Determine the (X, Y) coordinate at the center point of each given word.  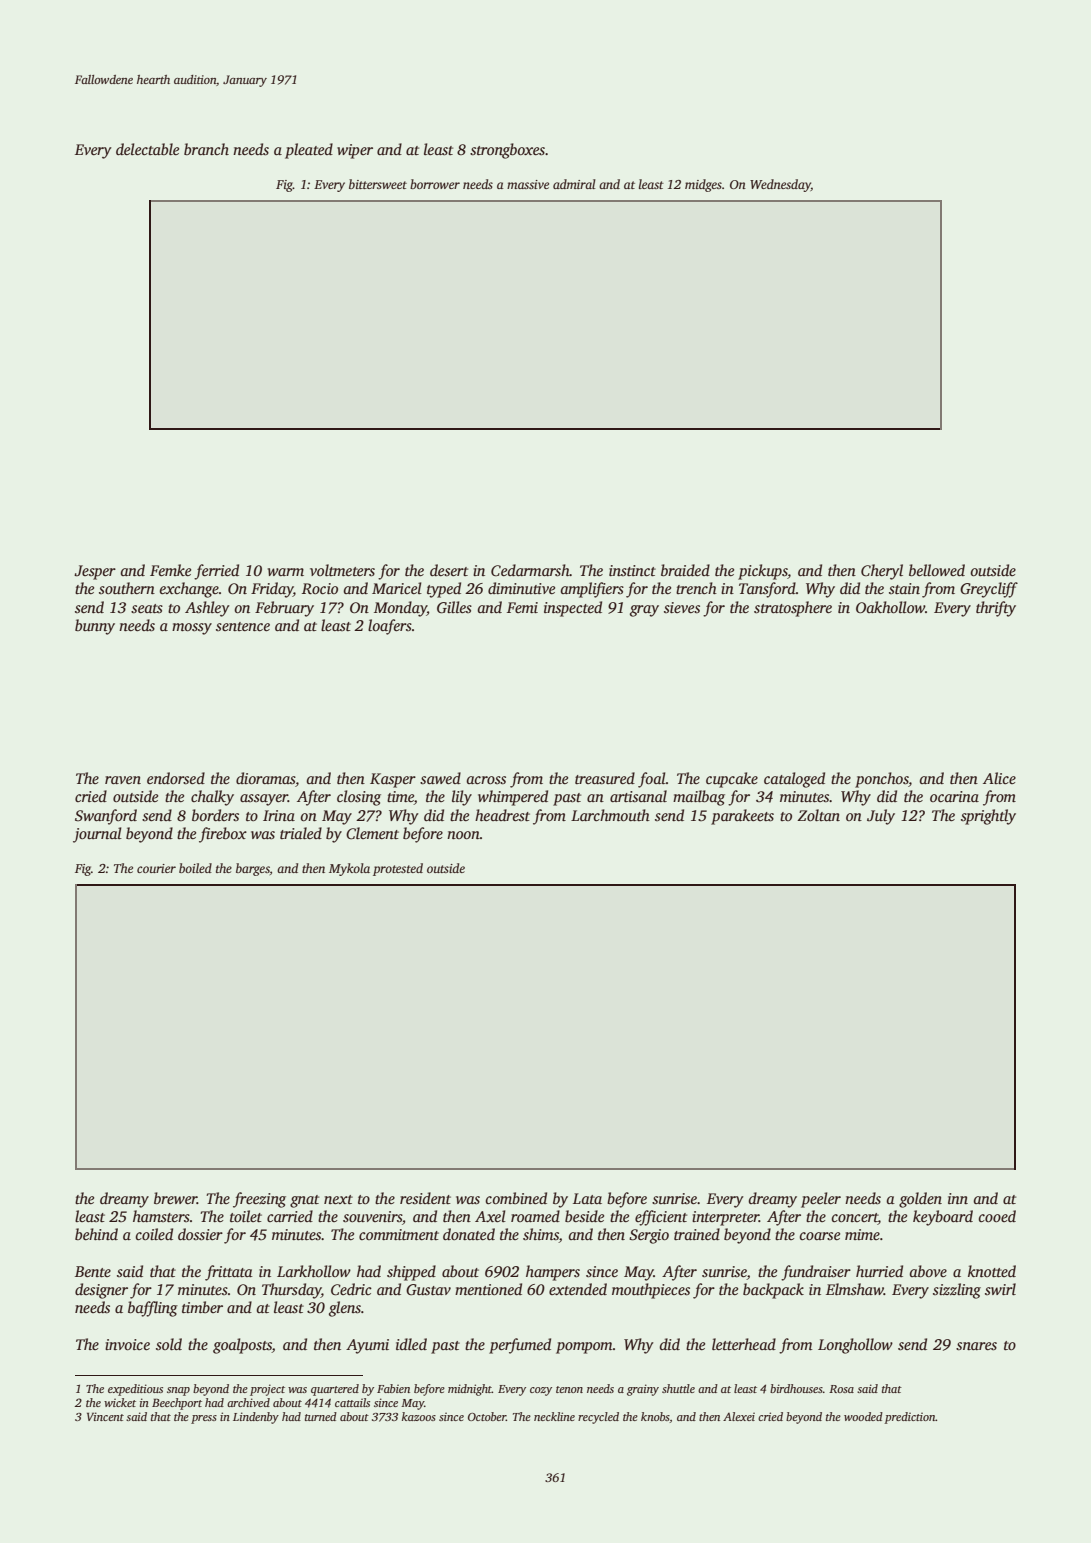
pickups (763, 572)
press (204, 1419)
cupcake (732, 780)
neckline (554, 1416)
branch (206, 149)
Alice (999, 778)
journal (97, 835)
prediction (909, 1418)
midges (703, 185)
